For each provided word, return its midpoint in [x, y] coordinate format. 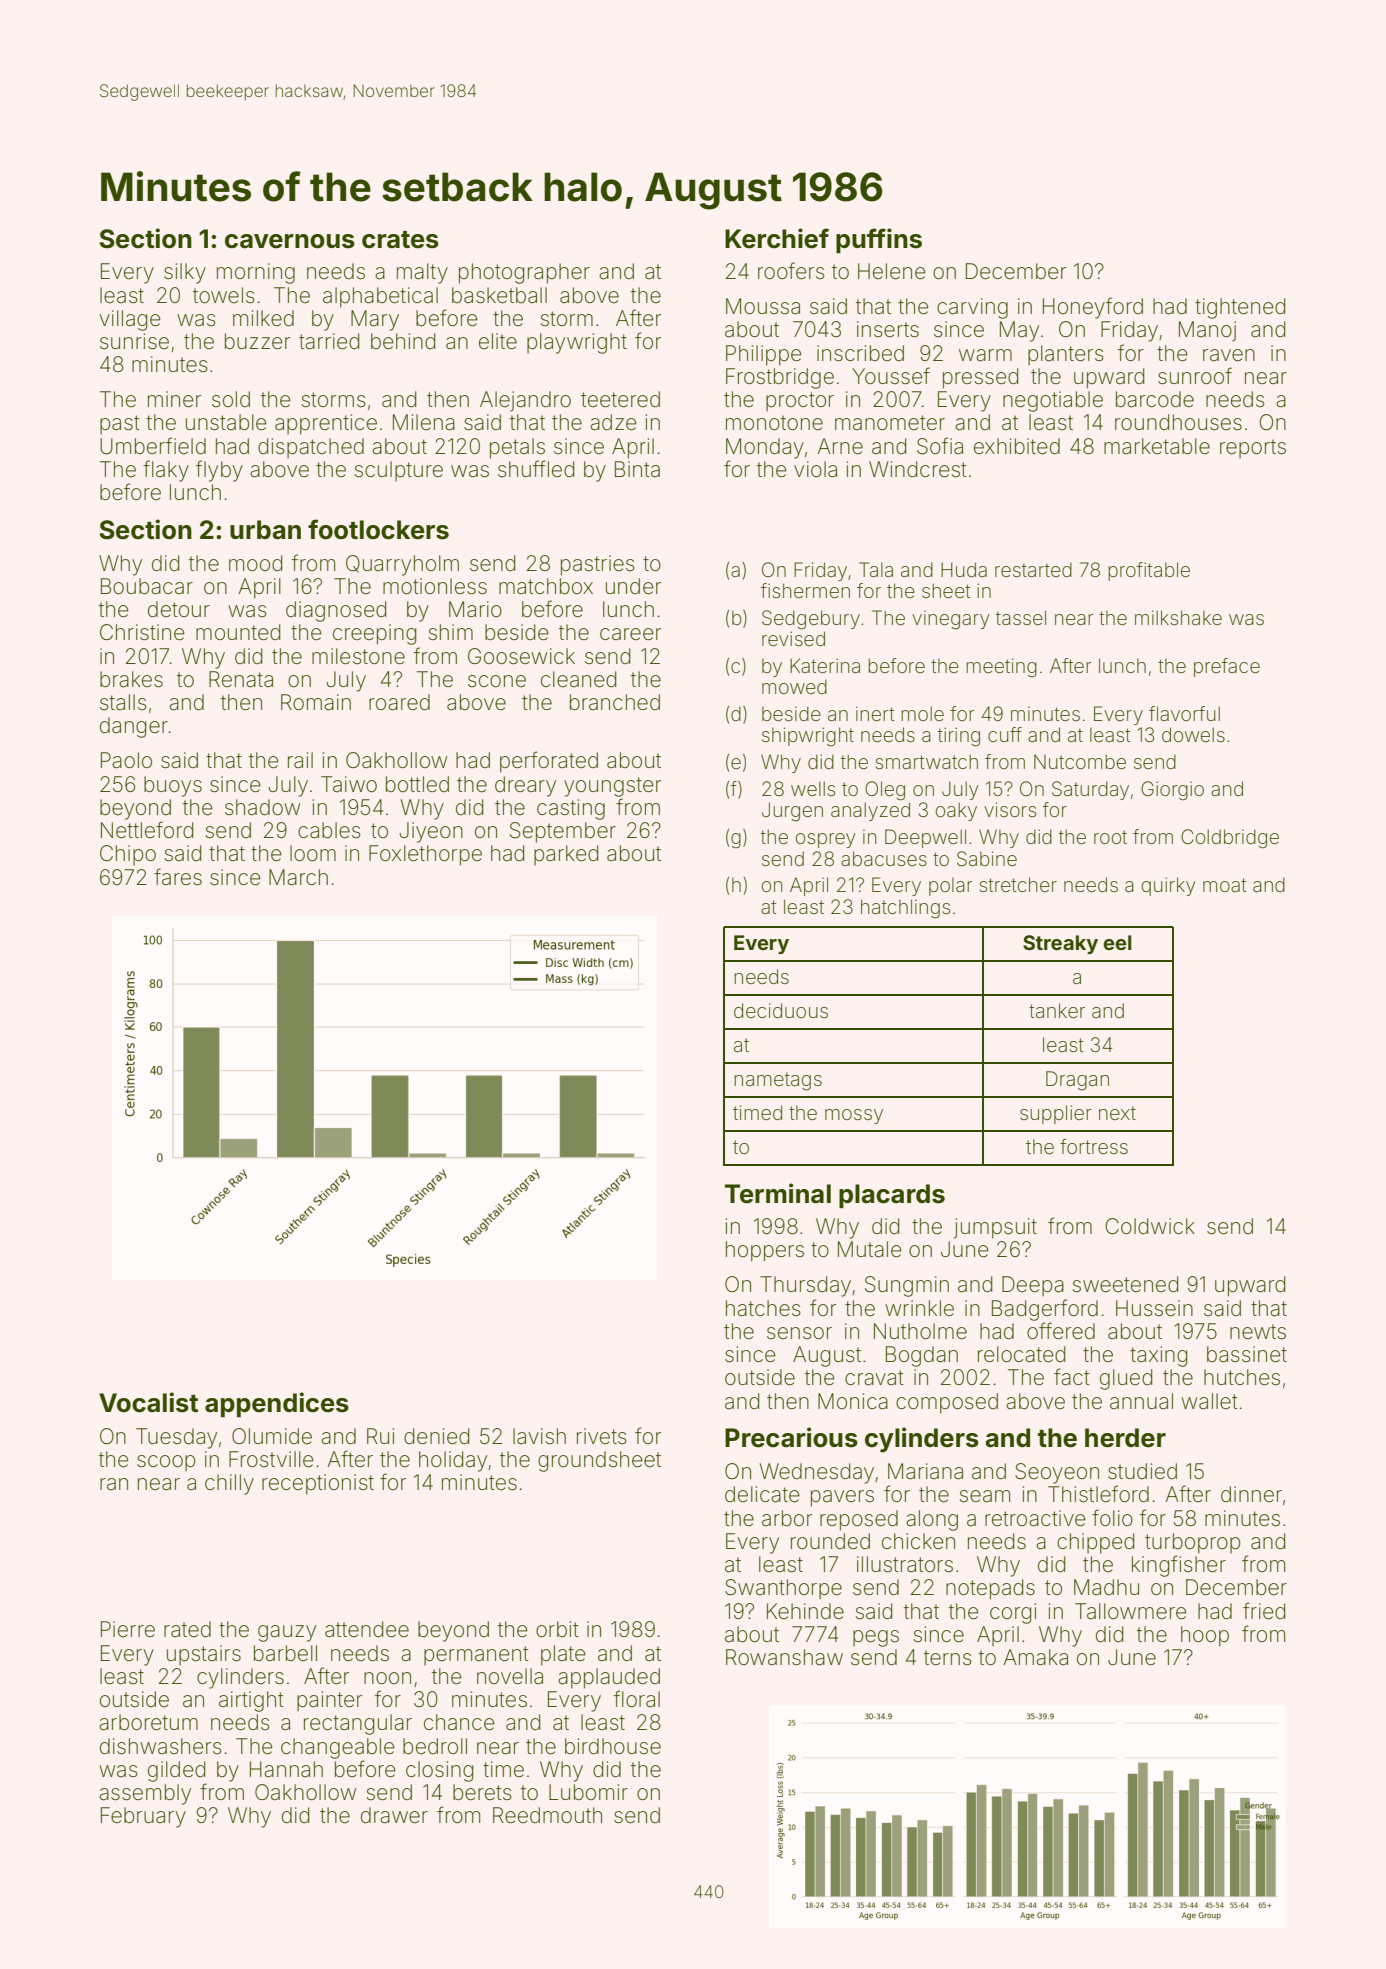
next [1117, 1113]
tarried [329, 341]
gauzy [287, 1633]
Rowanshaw [784, 1657]
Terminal [778, 1193]
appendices [277, 1404]
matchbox [546, 586]
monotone [774, 423]
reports [1253, 448]
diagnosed [336, 611]
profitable [1149, 571]
